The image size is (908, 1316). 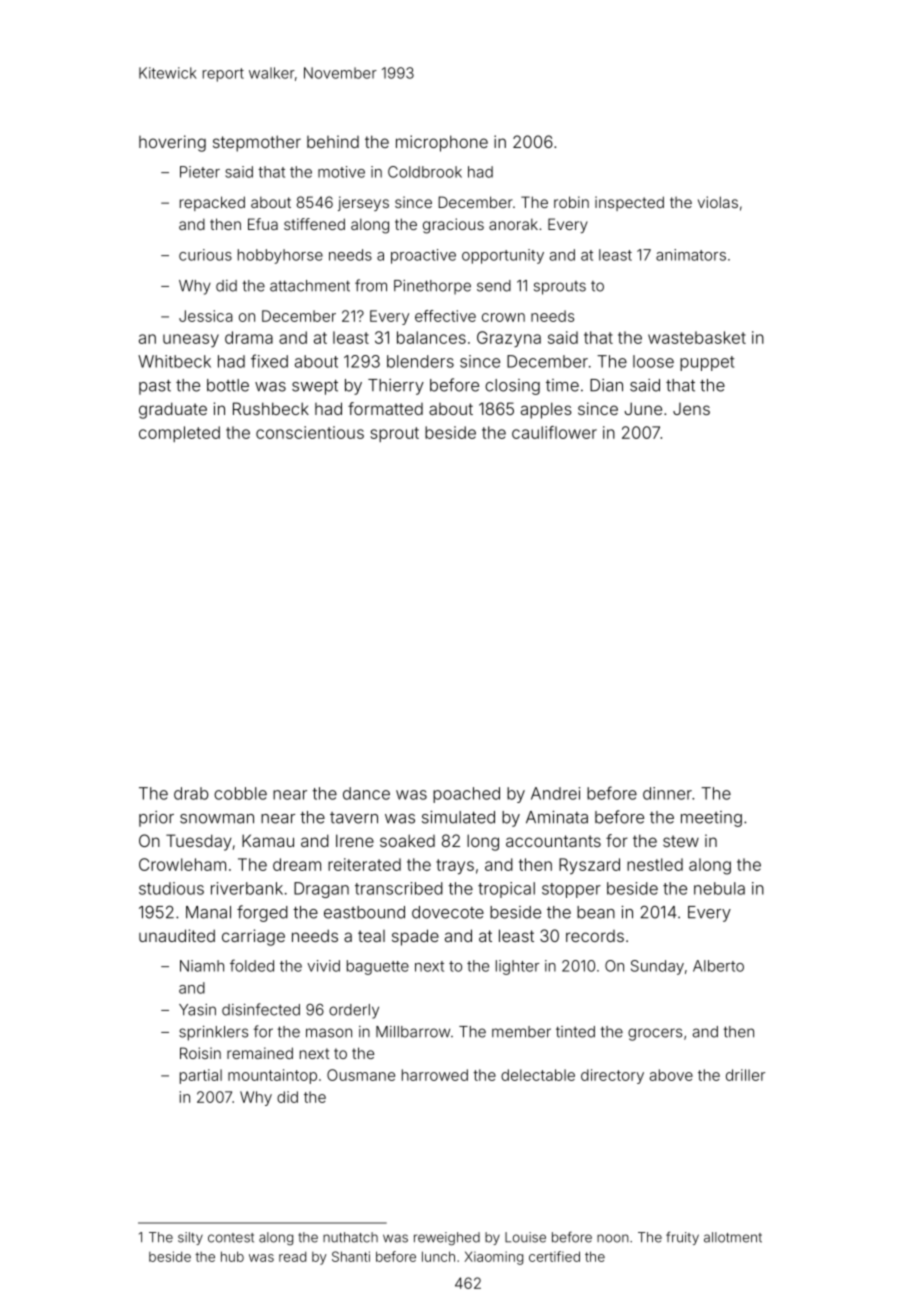 What do you see at coordinates (378, 967) in the image?
I see `baguette` at bounding box center [378, 967].
